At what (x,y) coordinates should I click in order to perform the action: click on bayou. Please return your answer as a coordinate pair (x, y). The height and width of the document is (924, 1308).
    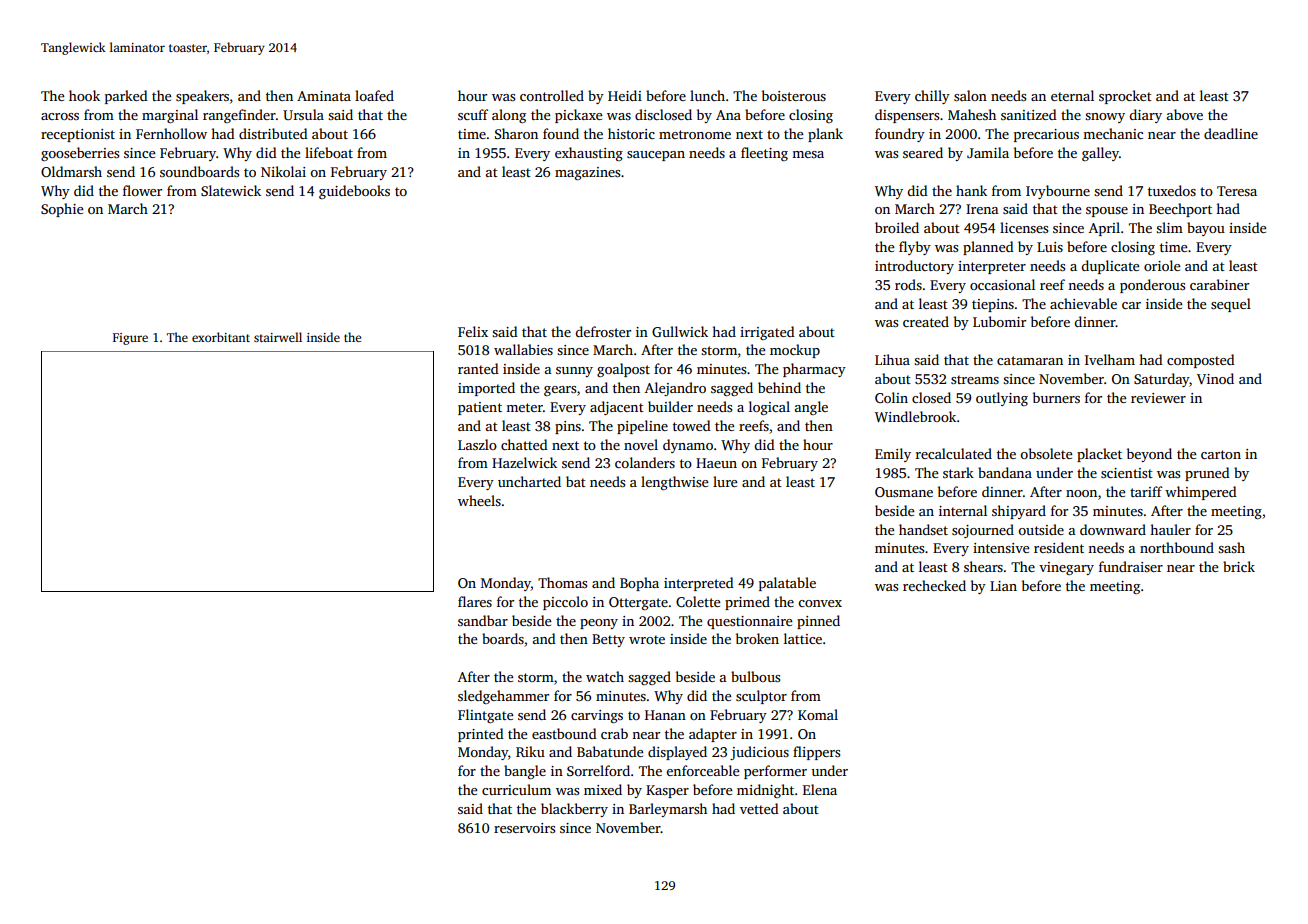
    Looking at the image, I should click on (1206, 229).
